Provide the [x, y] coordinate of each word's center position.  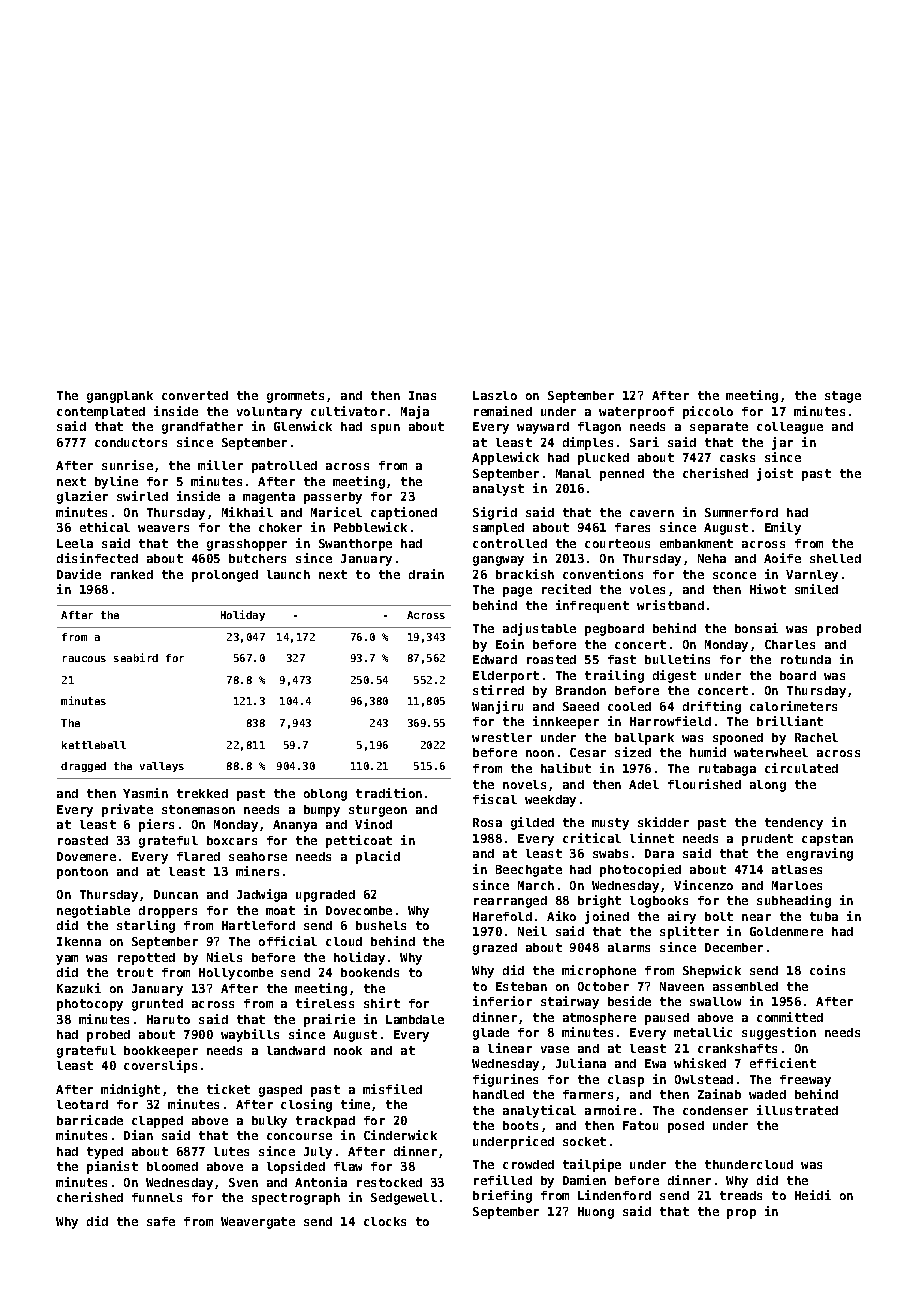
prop [741, 1214]
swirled [142, 496]
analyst [498, 490]
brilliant [790, 721]
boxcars [232, 840]
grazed [495, 949]
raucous [84, 659]
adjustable [539, 629]
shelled [835, 558]
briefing [502, 1196]
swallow [715, 1001]
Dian [138, 1135]
